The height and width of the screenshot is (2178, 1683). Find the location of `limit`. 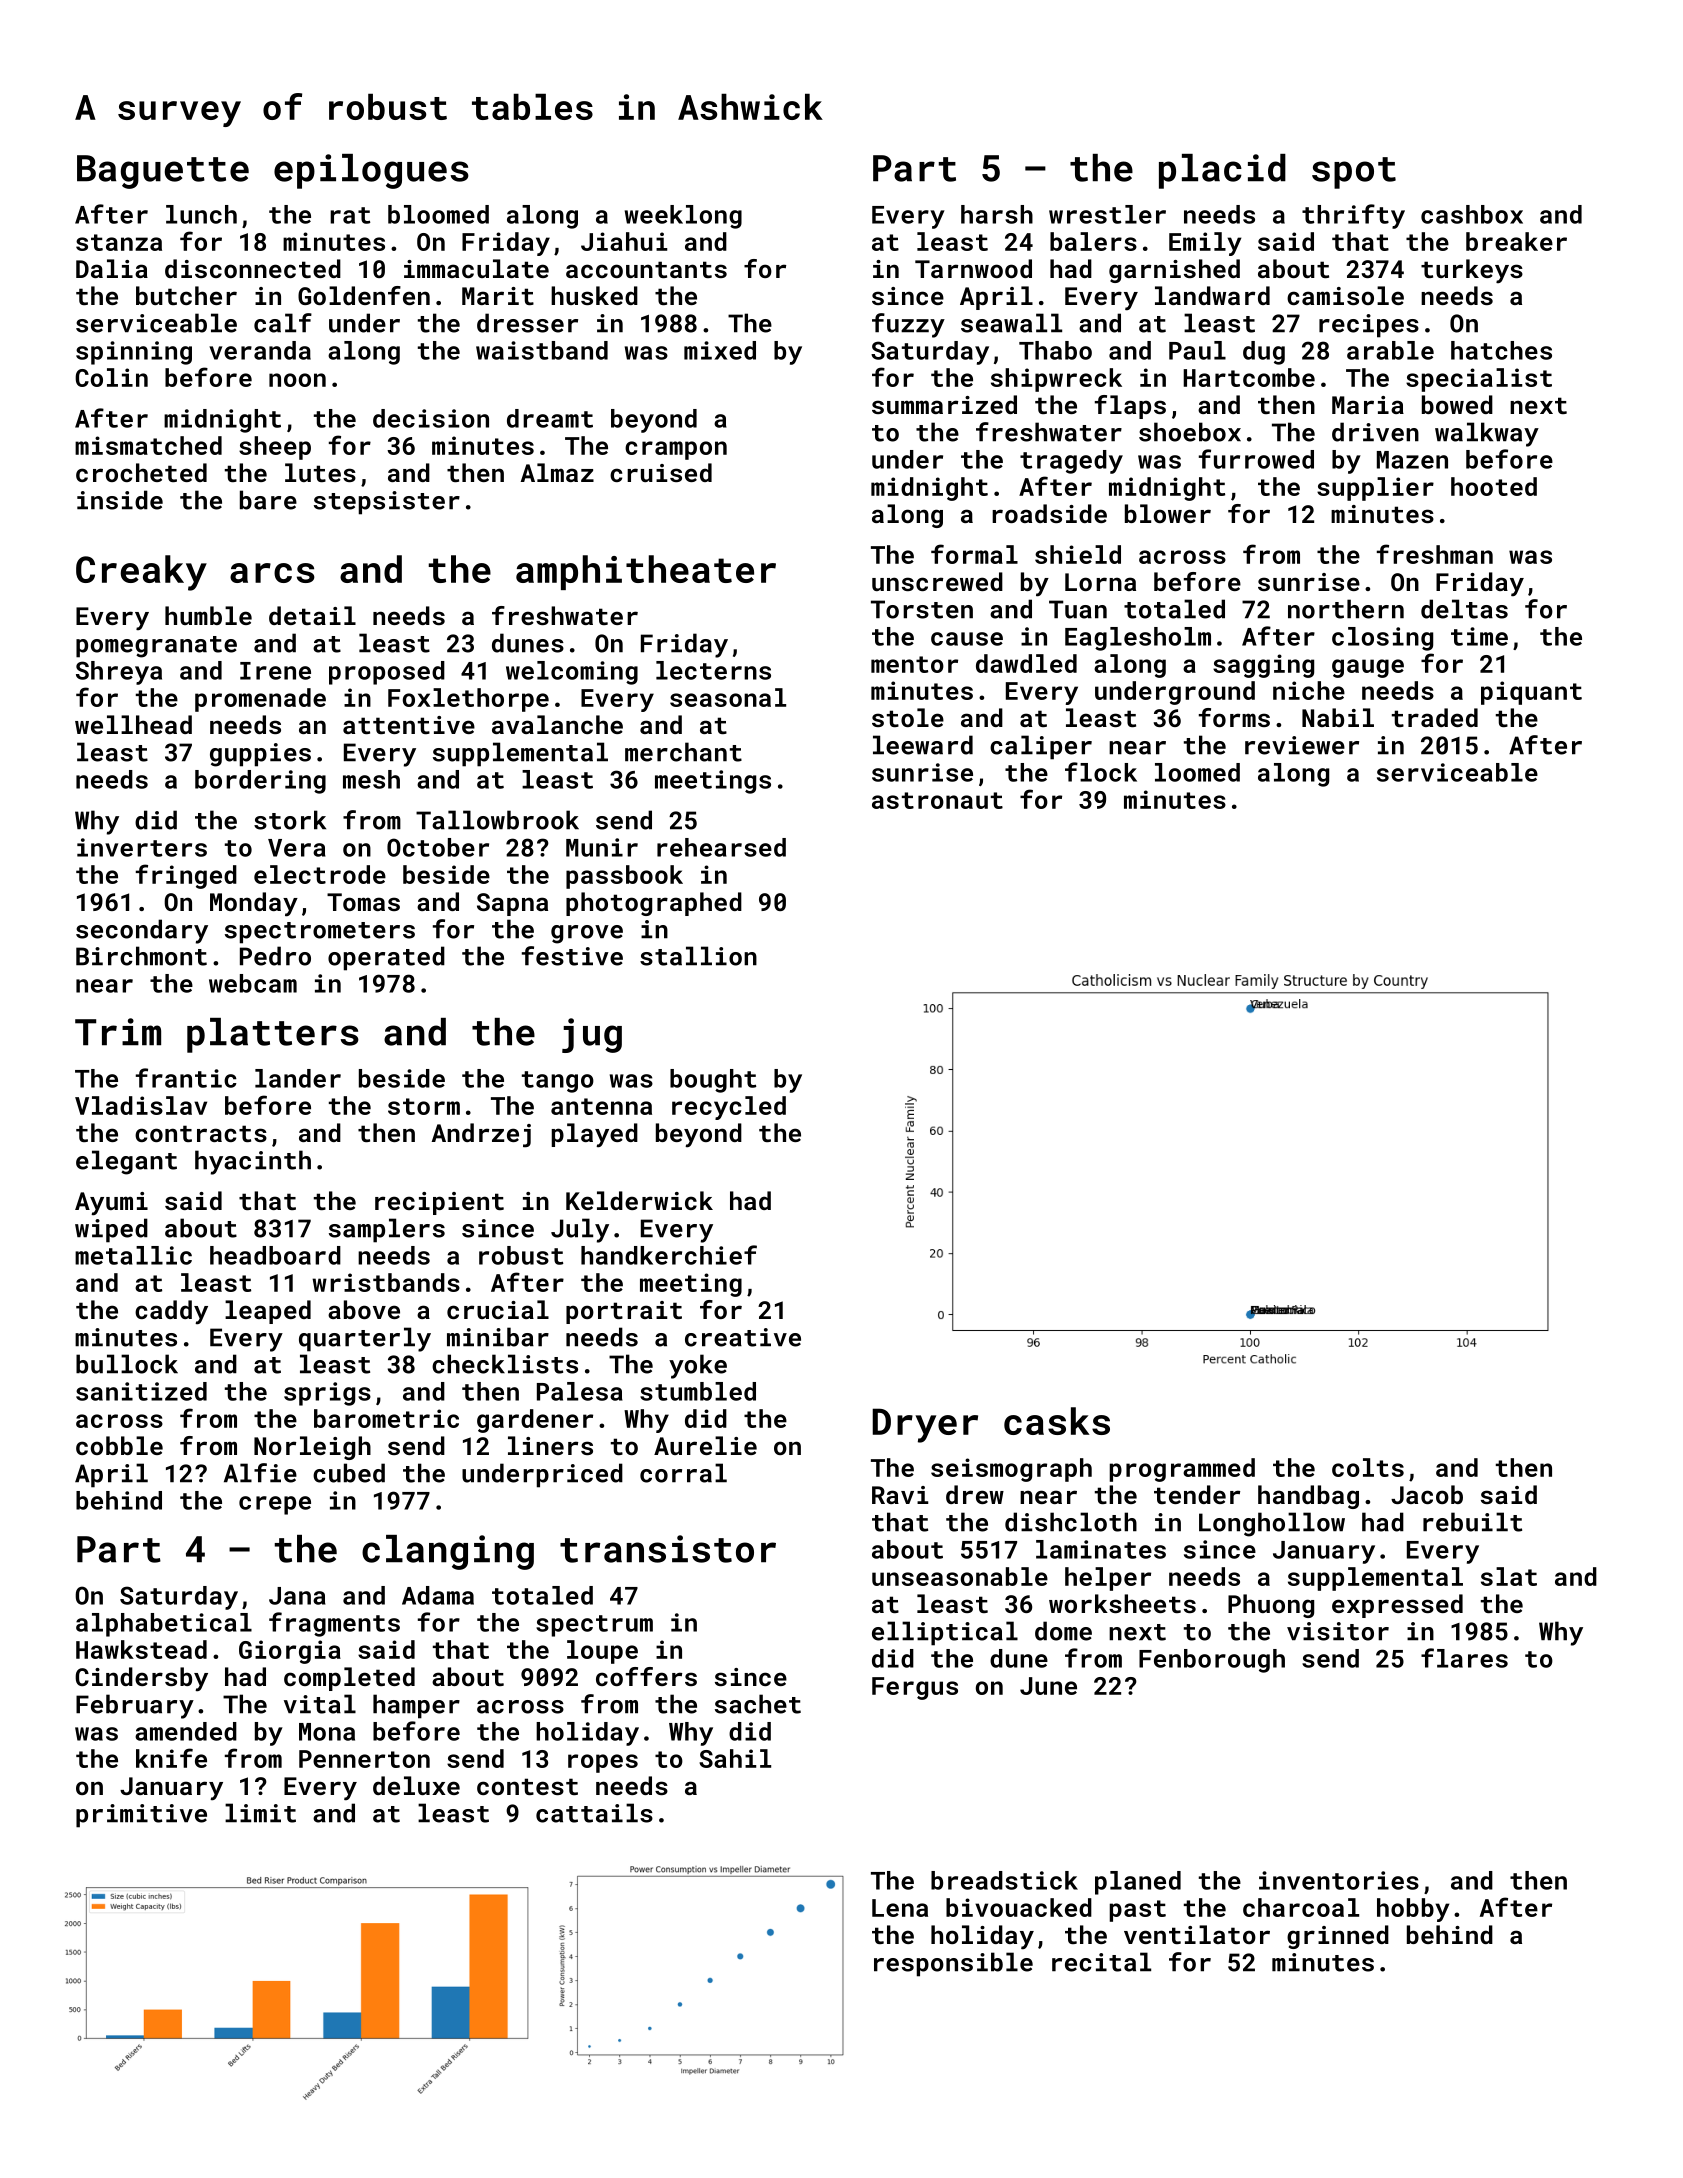

limit is located at coordinates (260, 1813).
